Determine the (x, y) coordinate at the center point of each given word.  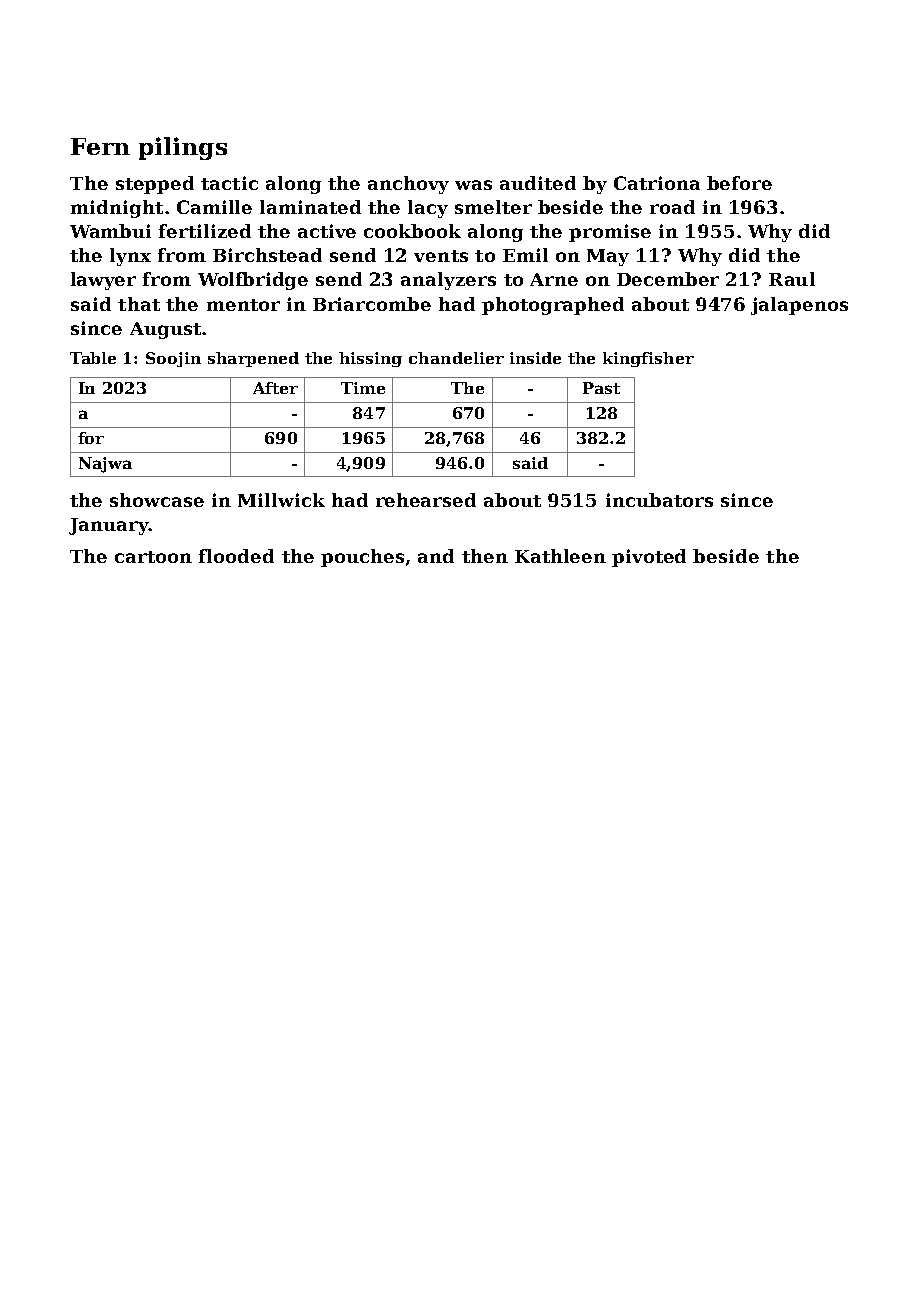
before (739, 183)
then (485, 556)
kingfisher (648, 359)
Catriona (657, 183)
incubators (659, 500)
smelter (493, 207)
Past (601, 388)
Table (93, 358)
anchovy (408, 185)
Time (363, 388)
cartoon (153, 557)
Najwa (105, 465)
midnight (117, 209)
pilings (183, 148)
